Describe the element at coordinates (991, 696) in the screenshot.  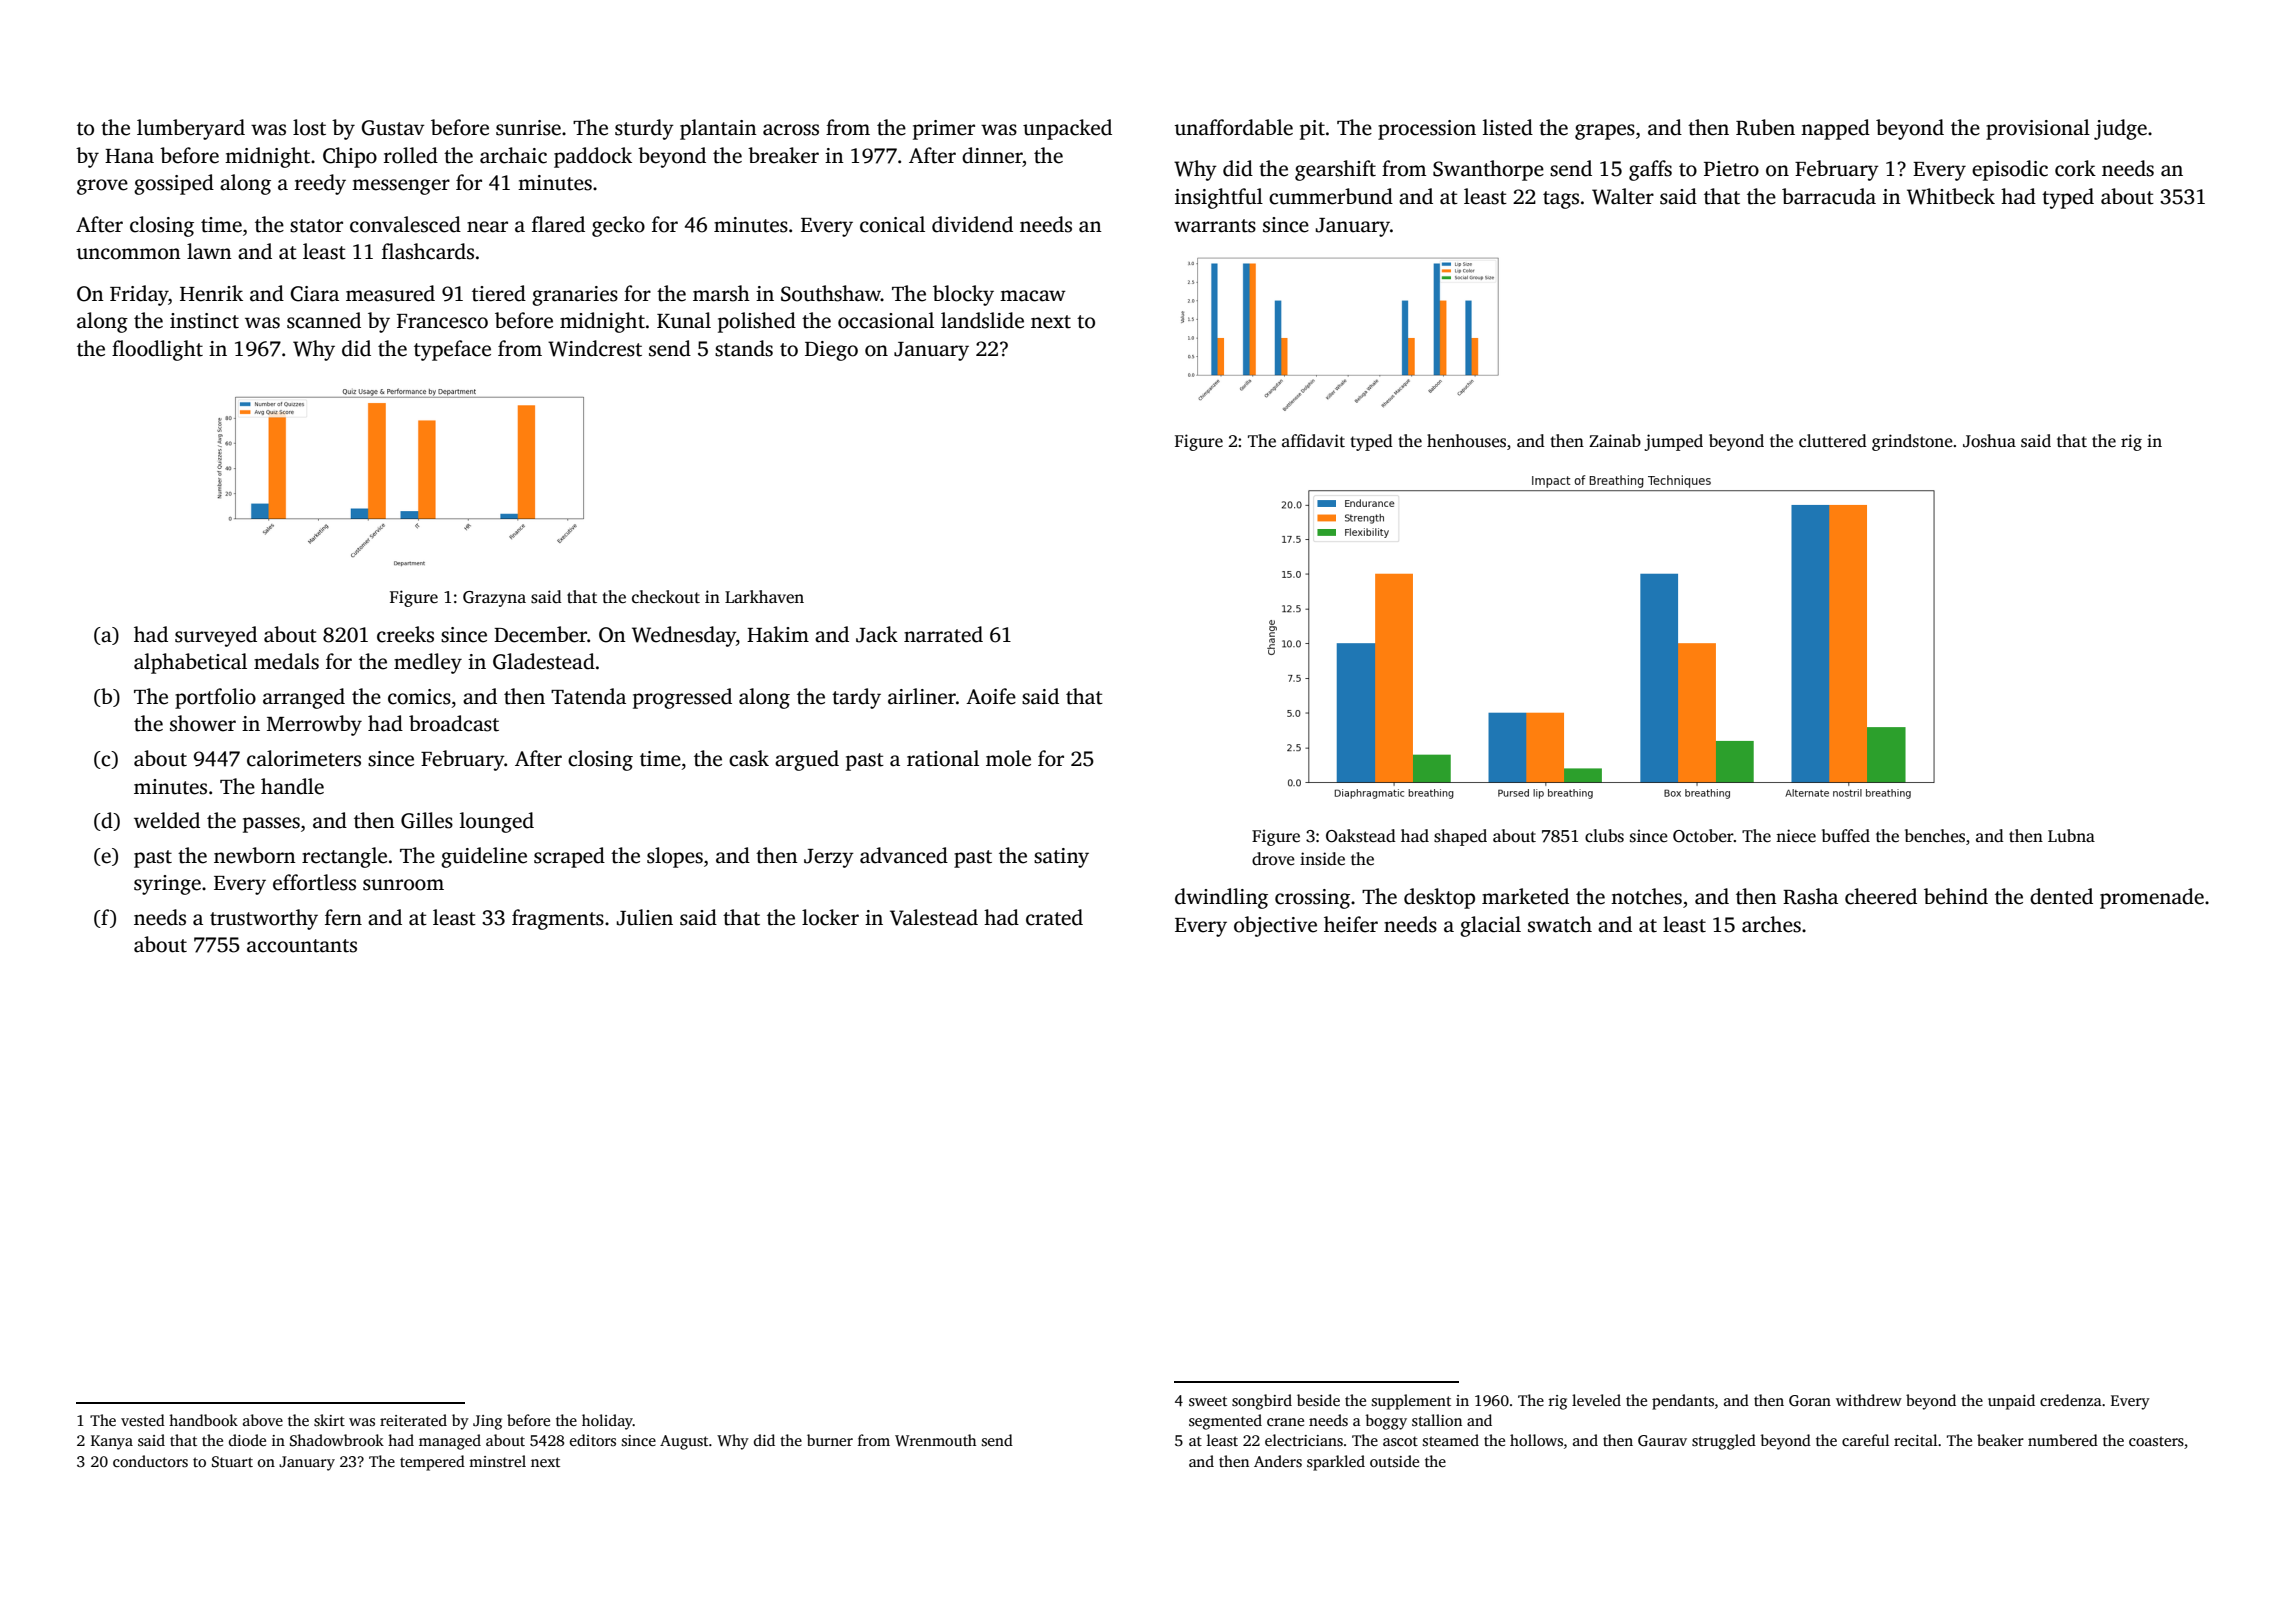
I see `Aoife` at that location.
